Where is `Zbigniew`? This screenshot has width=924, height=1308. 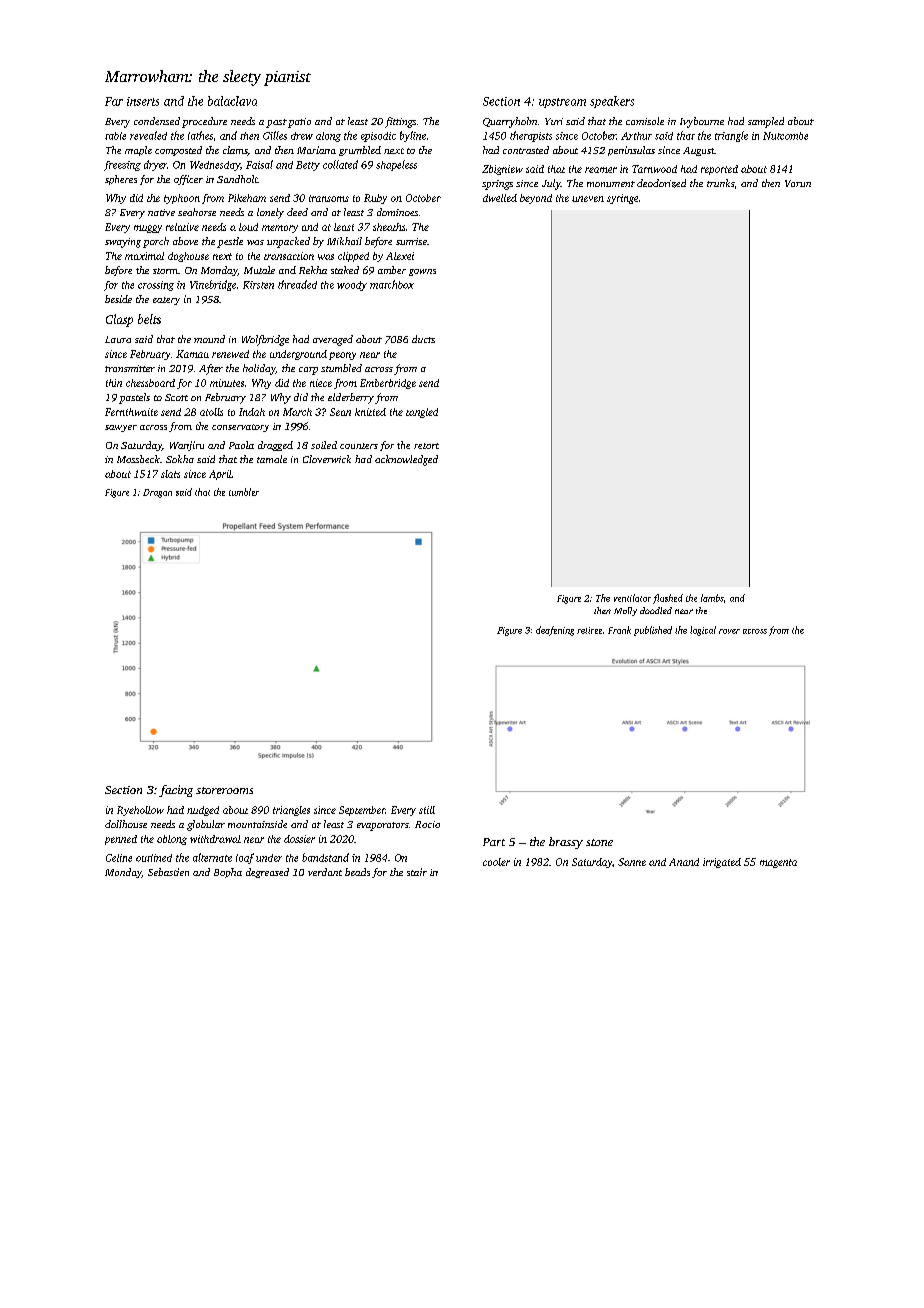
Zbigniew is located at coordinates (502, 170).
